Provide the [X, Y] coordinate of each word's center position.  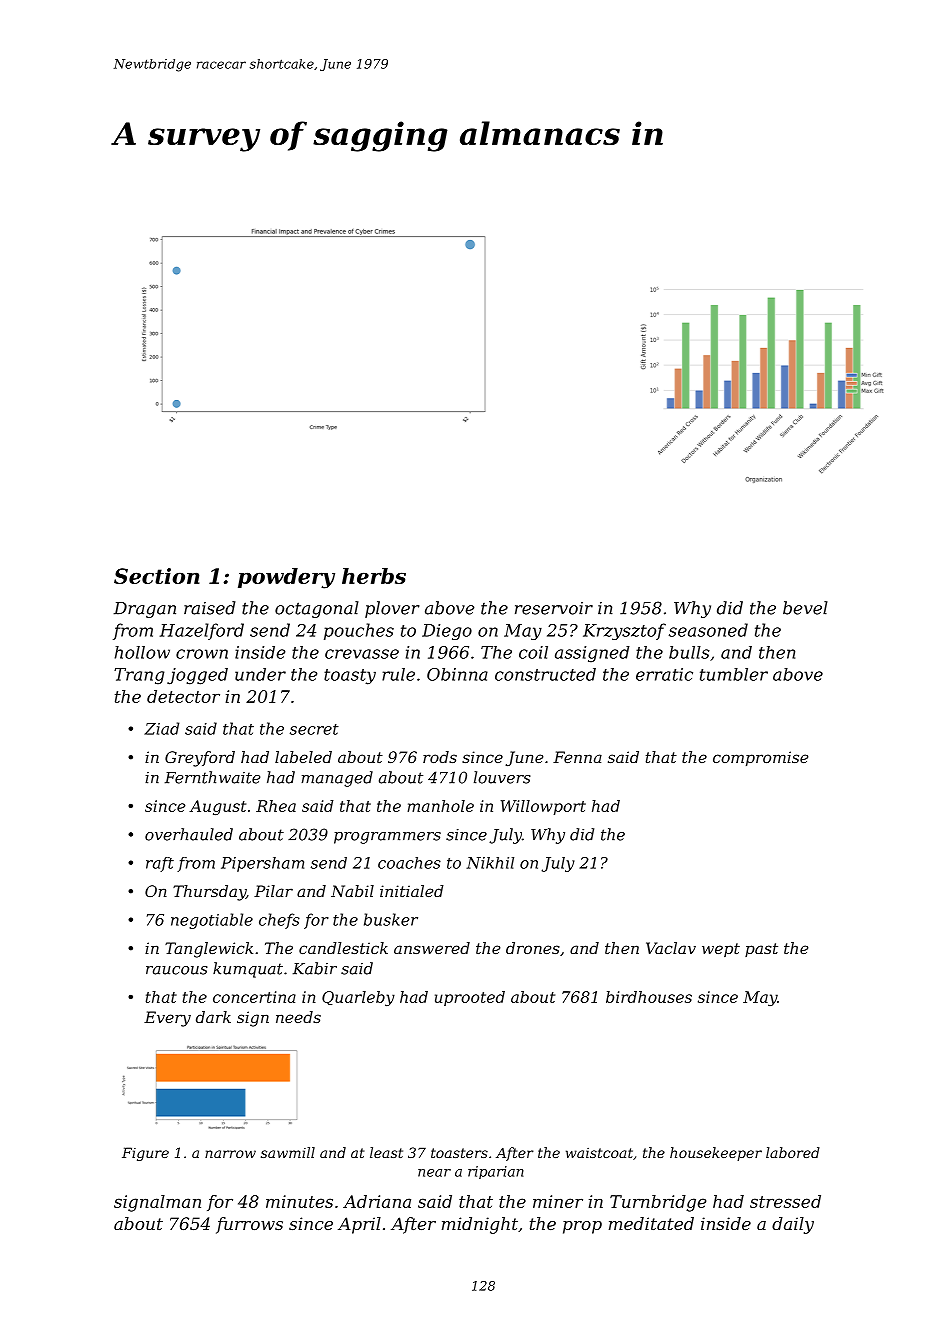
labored [793, 1152]
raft [160, 864]
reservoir [554, 608]
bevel [805, 608]
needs [298, 1017]
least [386, 1152]
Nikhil [490, 863]
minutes [299, 1201]
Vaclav [671, 948]
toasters [459, 1153]
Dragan [145, 610]
